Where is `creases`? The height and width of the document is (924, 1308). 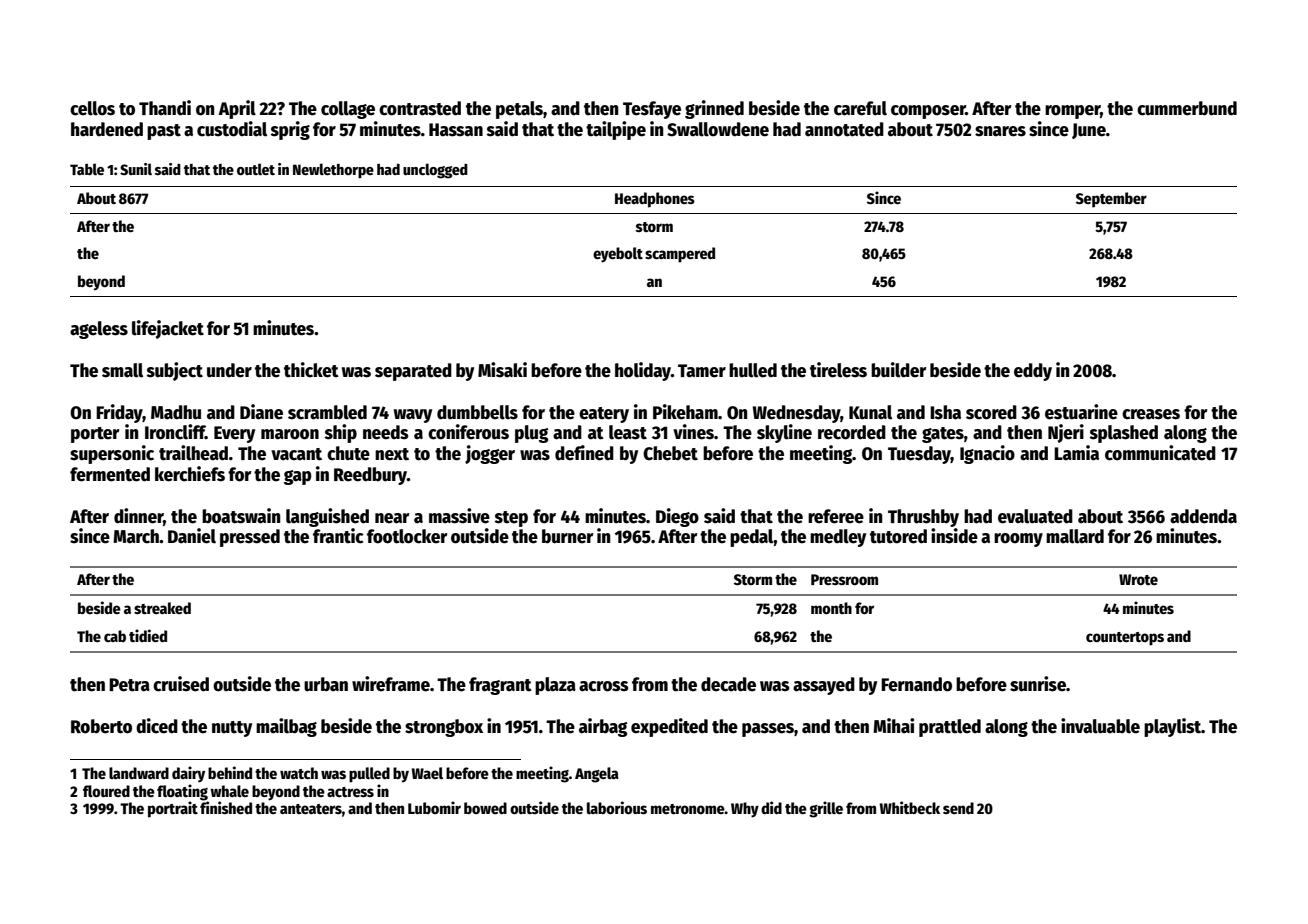 creases is located at coordinates (1151, 414).
